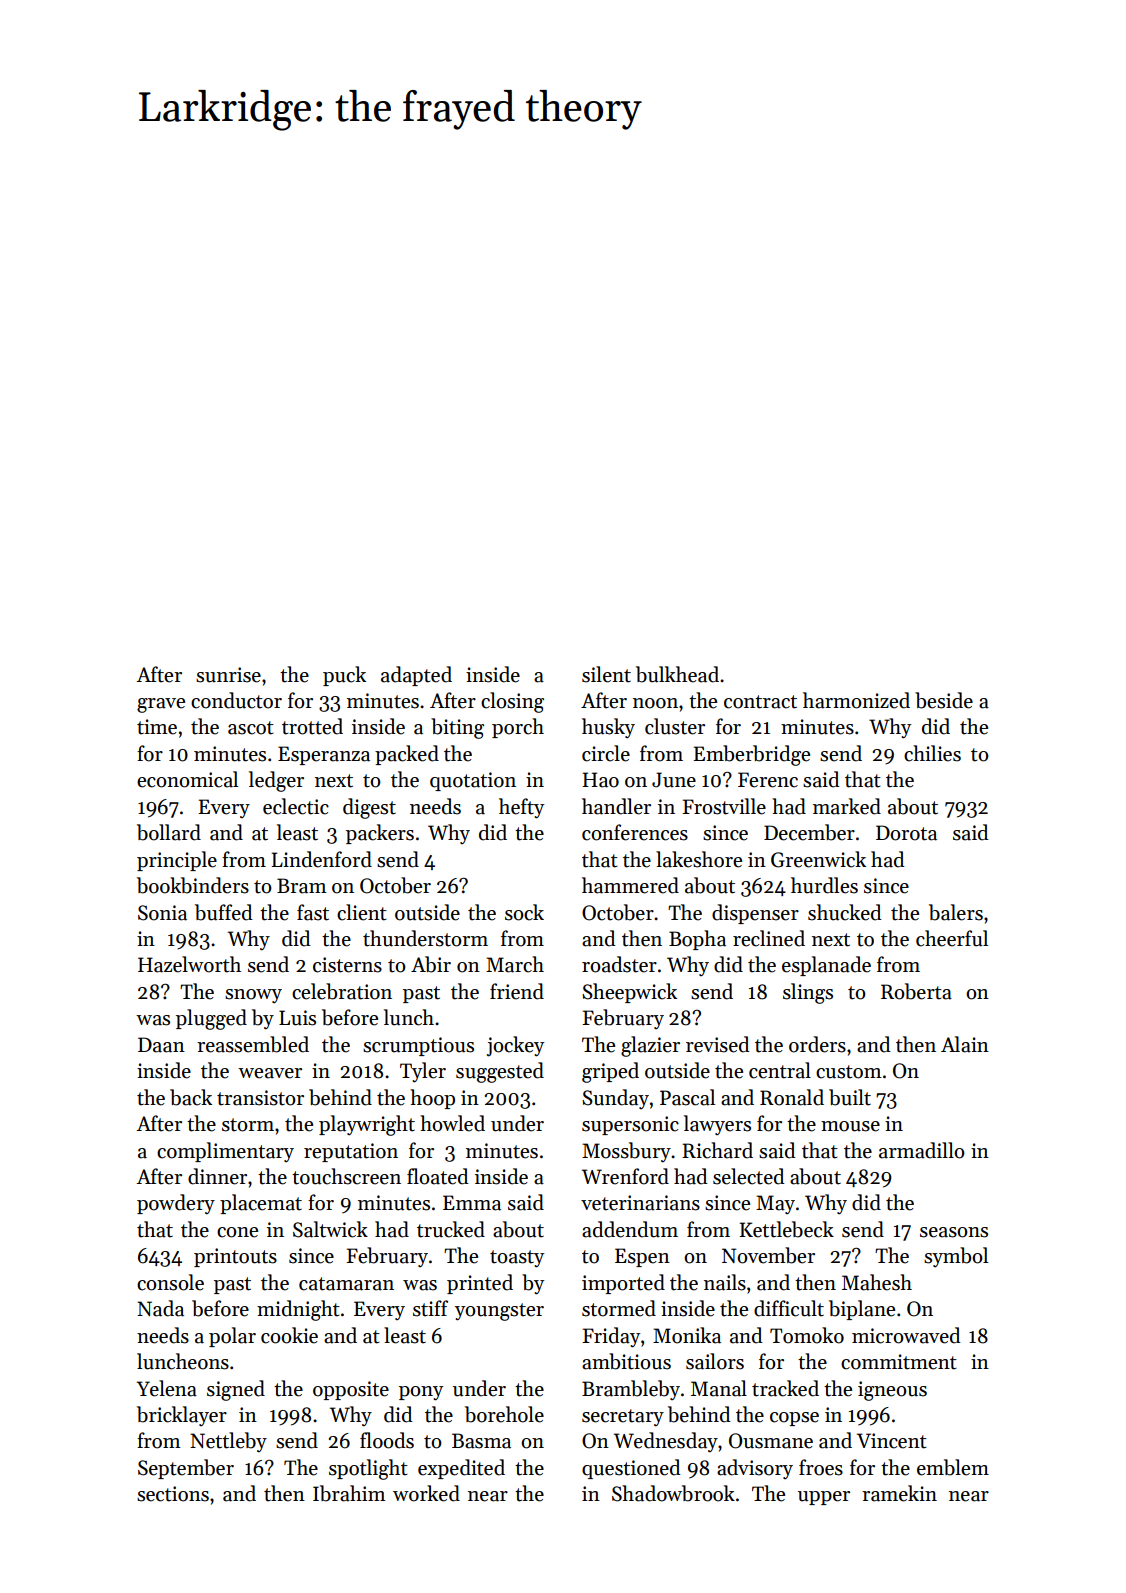 The height and width of the screenshot is (1593, 1126). Describe the element at coordinates (623, 1284) in the screenshot. I see `imported` at that location.
